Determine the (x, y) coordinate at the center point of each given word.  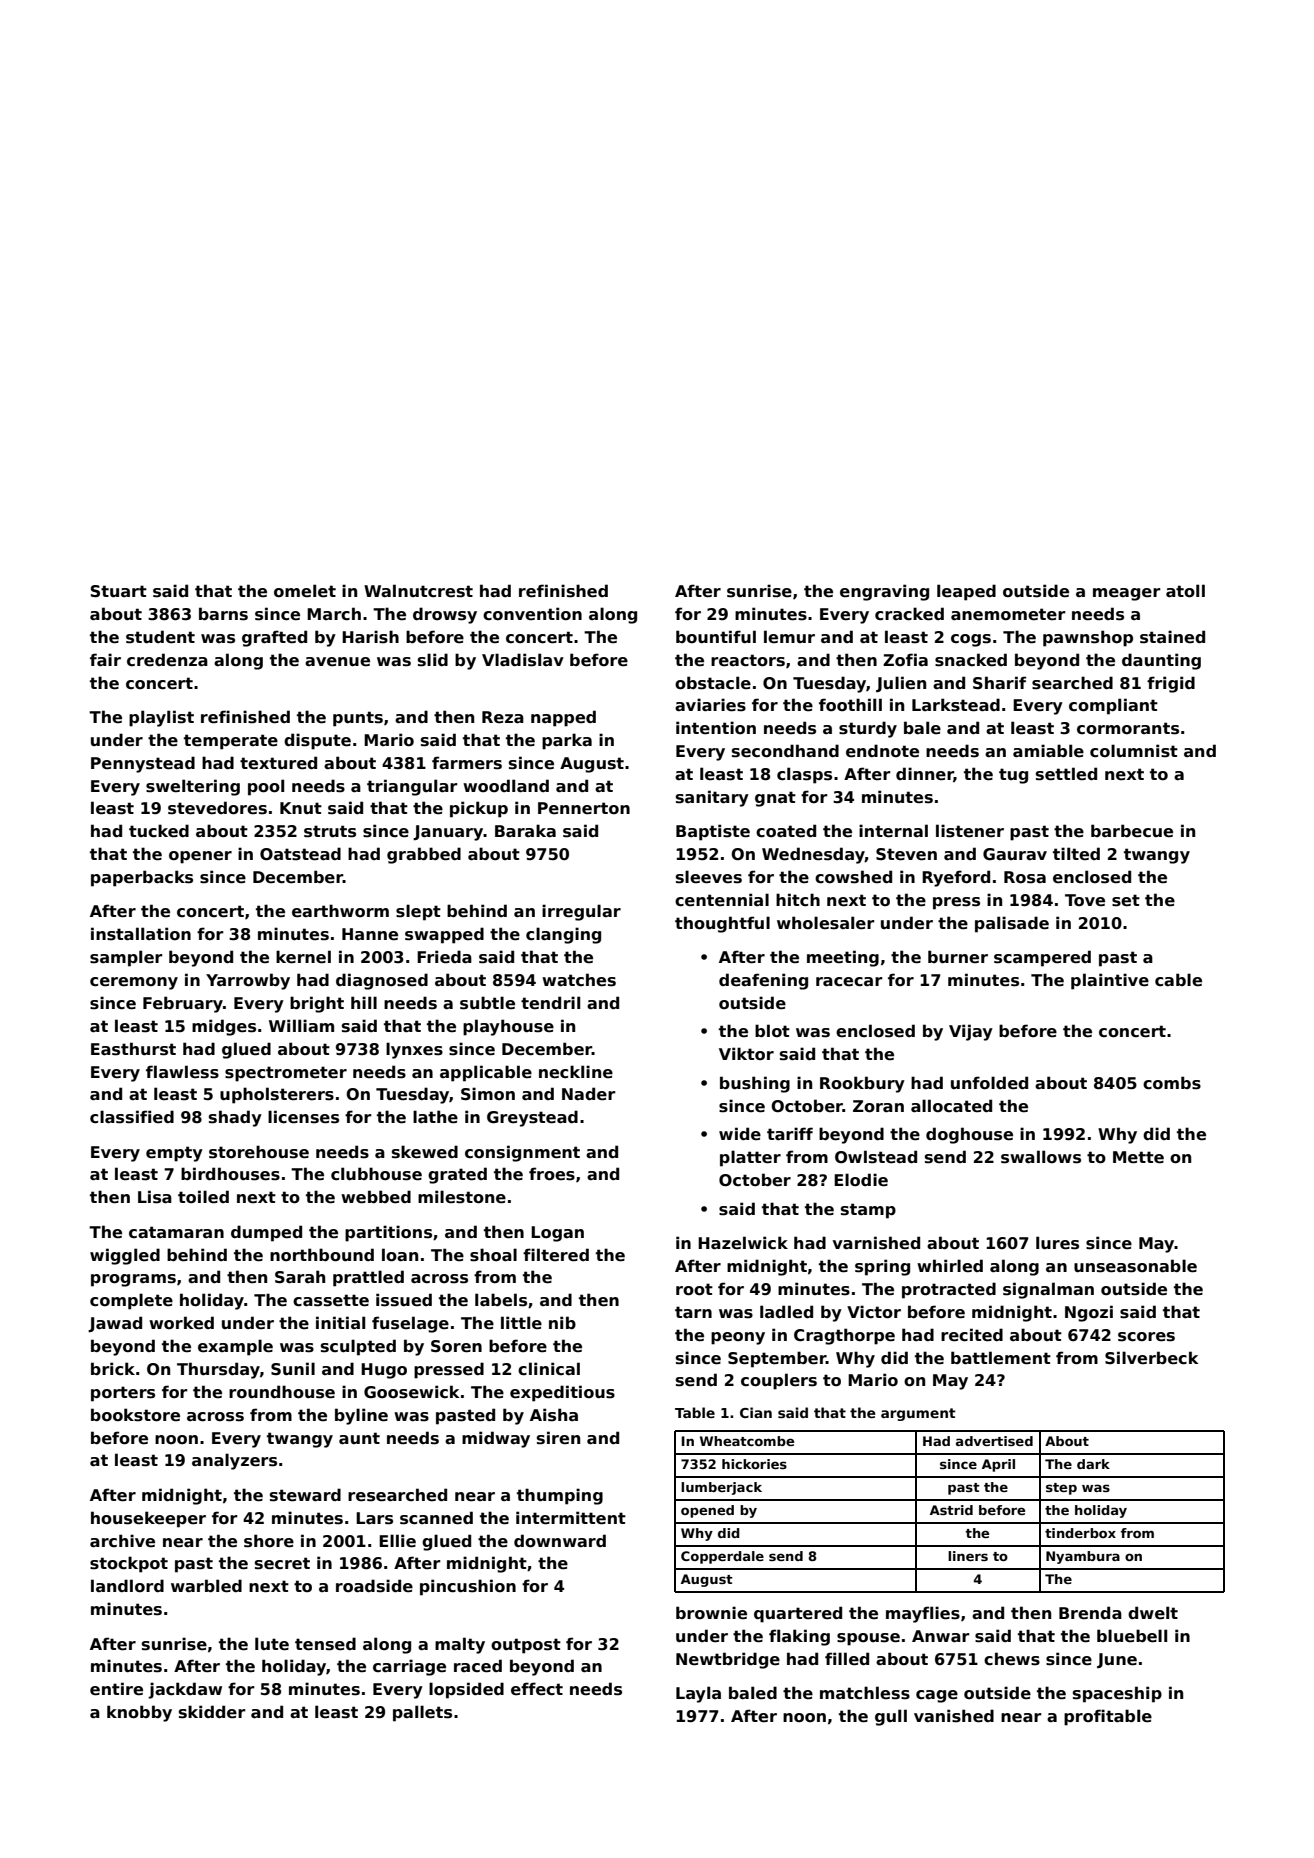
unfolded (989, 1083)
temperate (231, 742)
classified (132, 1117)
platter (750, 1158)
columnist (1134, 751)
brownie (711, 1613)
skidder (212, 1712)
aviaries (710, 705)
